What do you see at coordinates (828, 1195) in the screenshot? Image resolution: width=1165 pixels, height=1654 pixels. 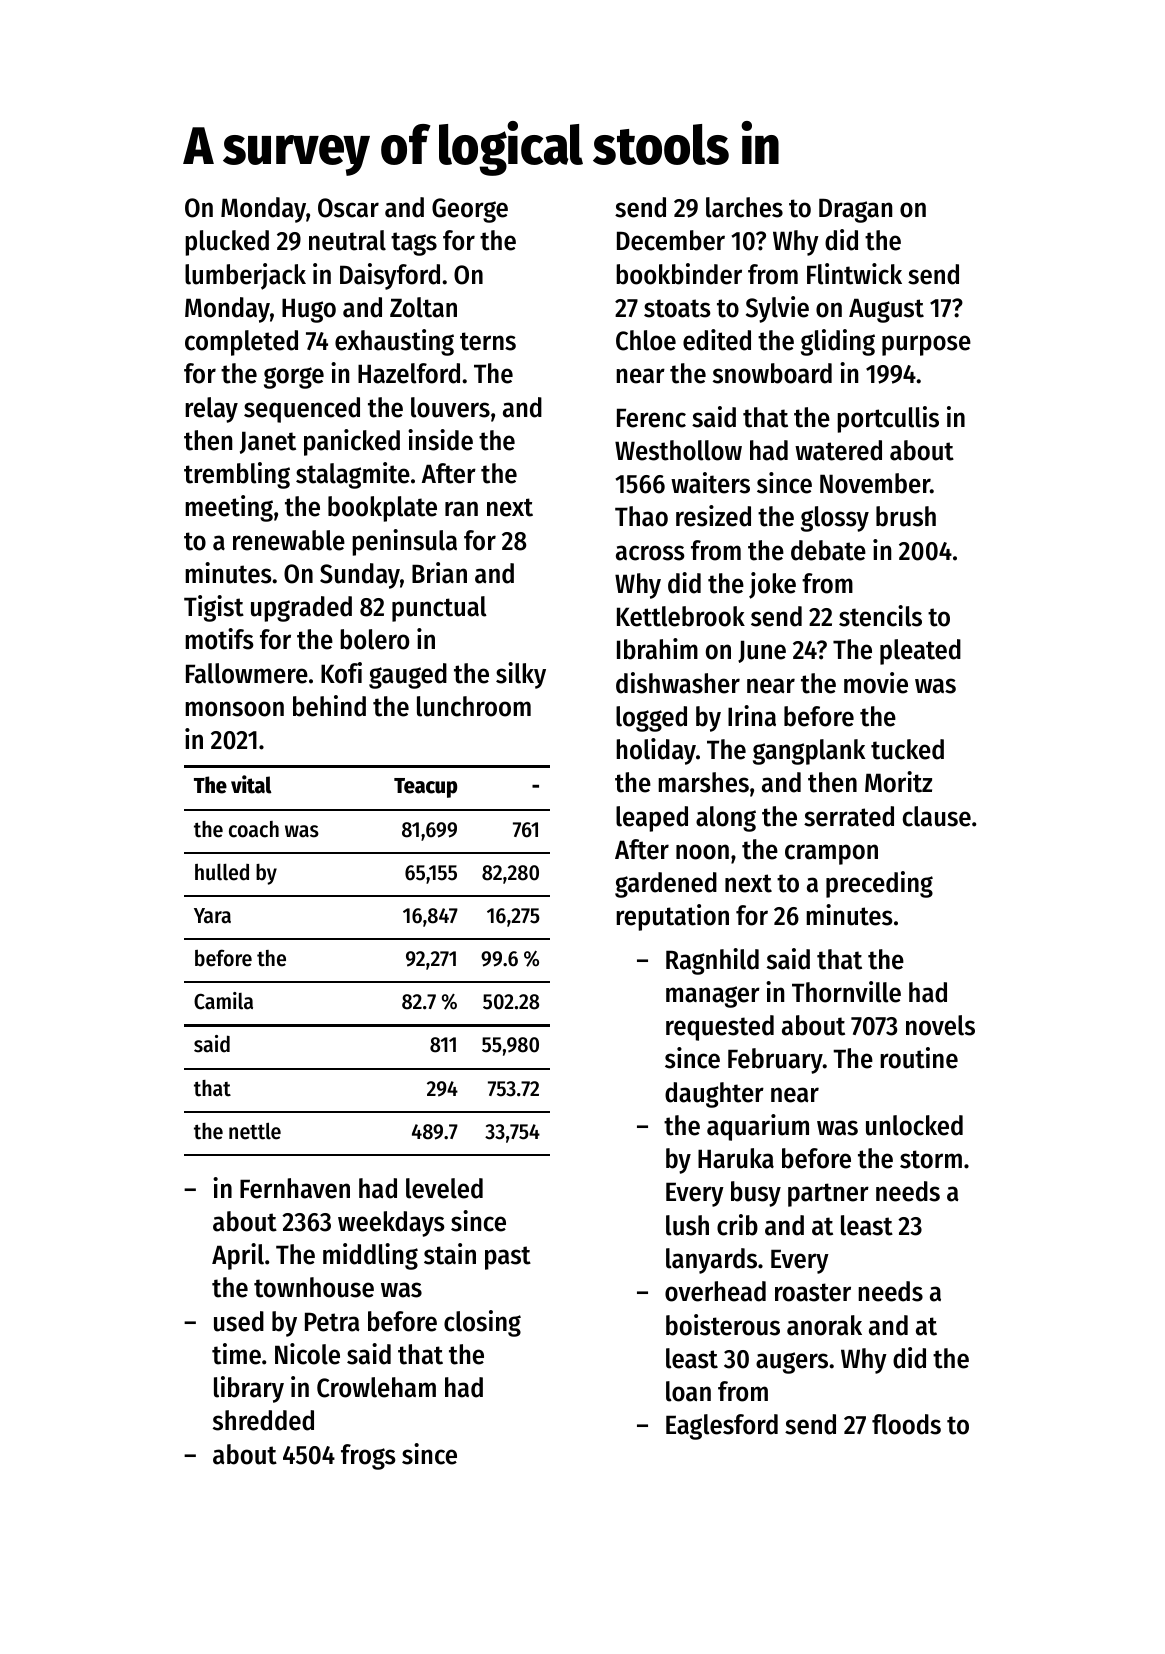 I see `partner` at bounding box center [828, 1195].
